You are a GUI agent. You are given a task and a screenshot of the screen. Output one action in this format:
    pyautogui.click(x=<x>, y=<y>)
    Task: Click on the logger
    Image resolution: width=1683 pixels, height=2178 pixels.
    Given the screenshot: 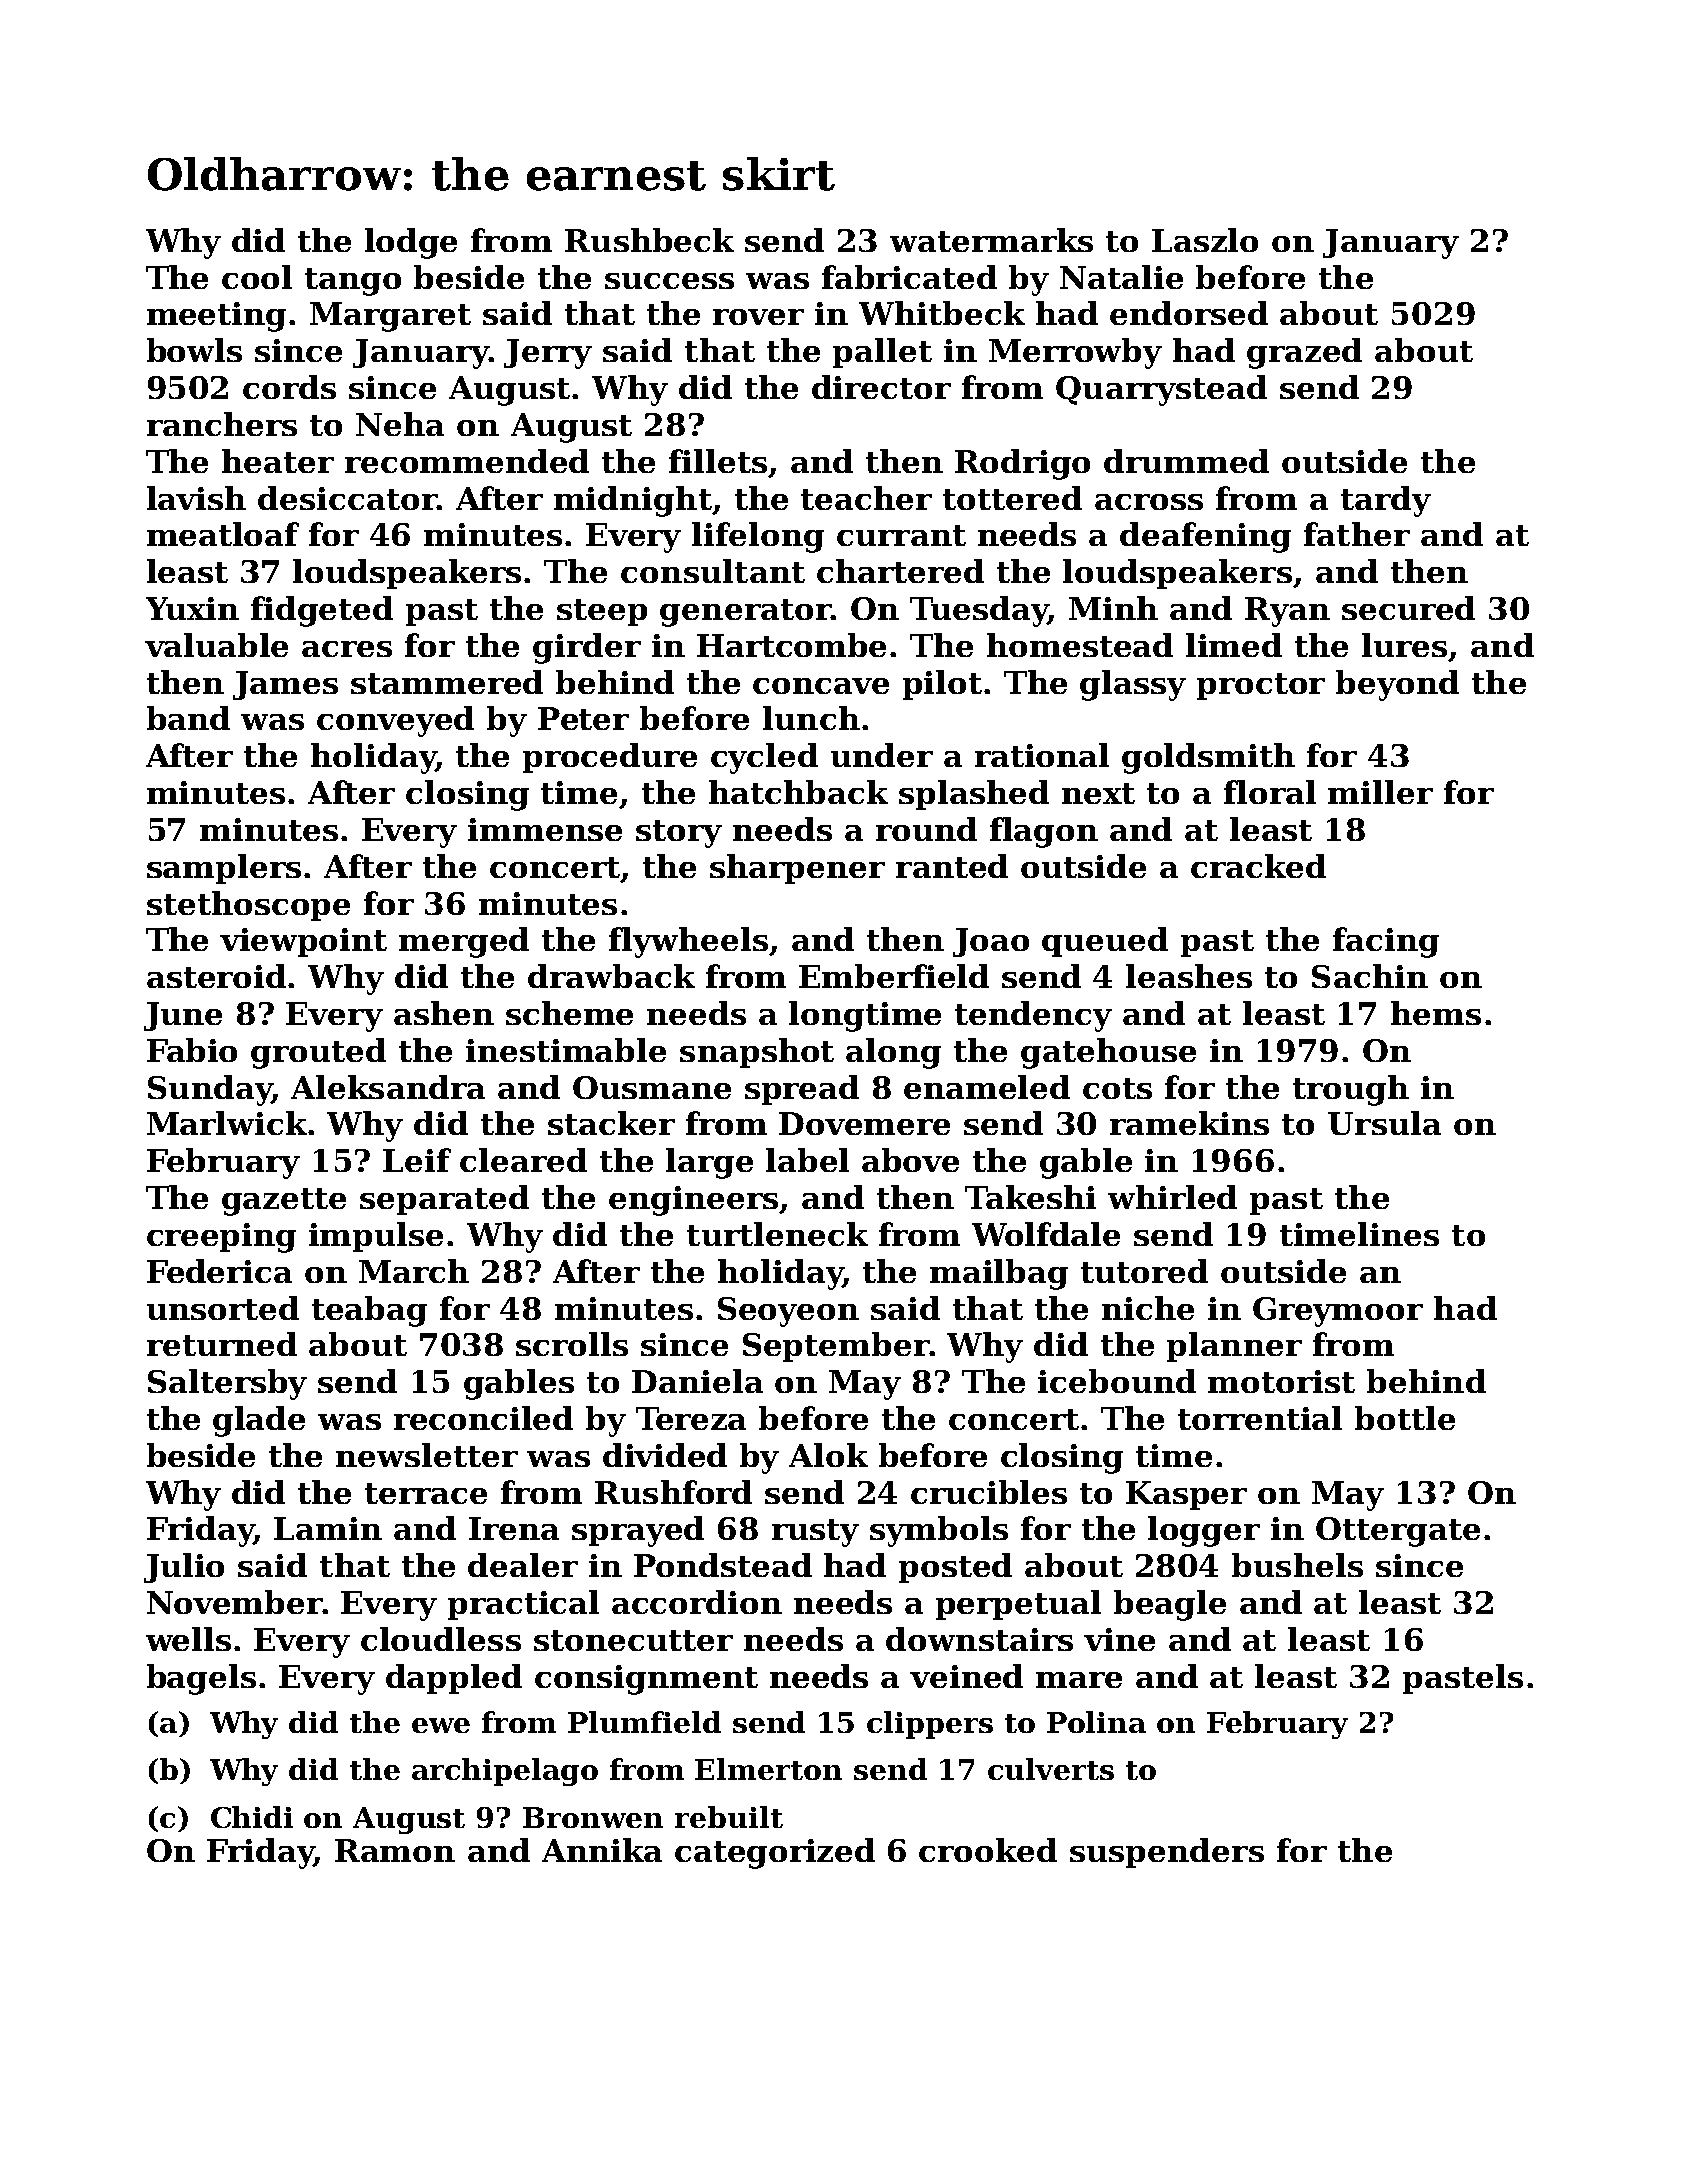 What is the action you would take?
    pyautogui.click(x=1204, y=1531)
